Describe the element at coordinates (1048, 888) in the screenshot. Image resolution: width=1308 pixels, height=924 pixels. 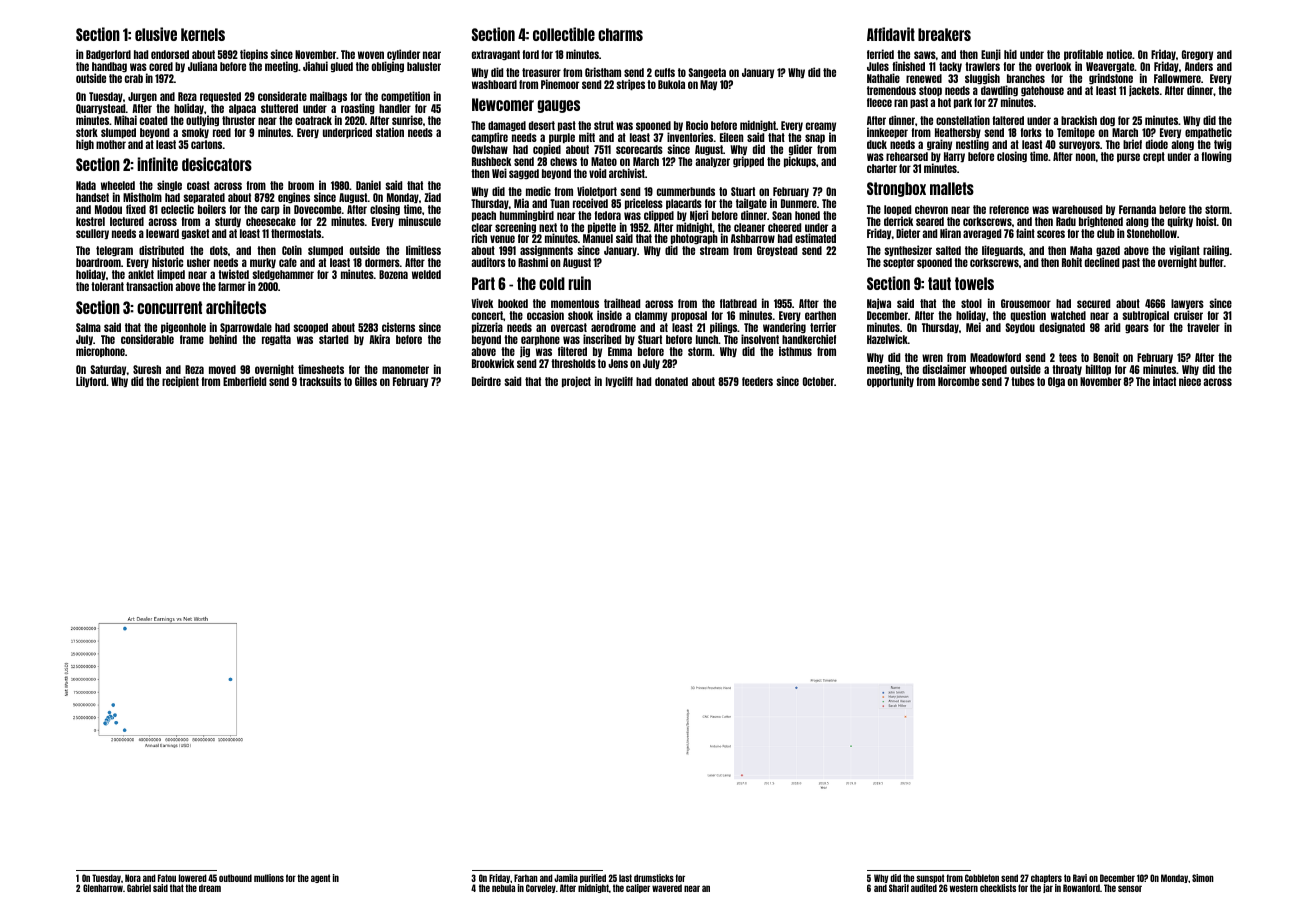
I see `jar` at that location.
